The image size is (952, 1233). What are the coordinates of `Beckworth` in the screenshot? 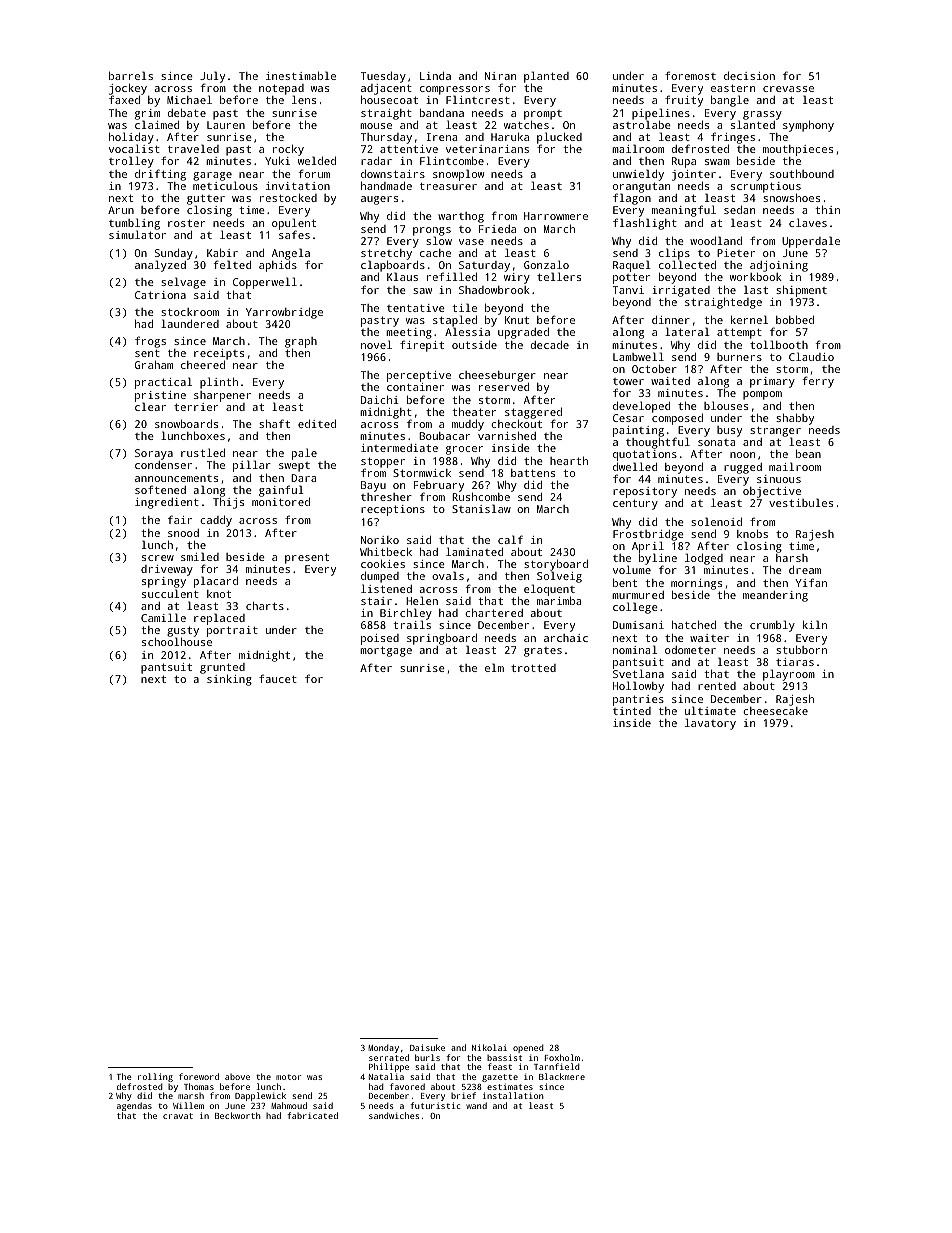 It's located at (238, 1115).
